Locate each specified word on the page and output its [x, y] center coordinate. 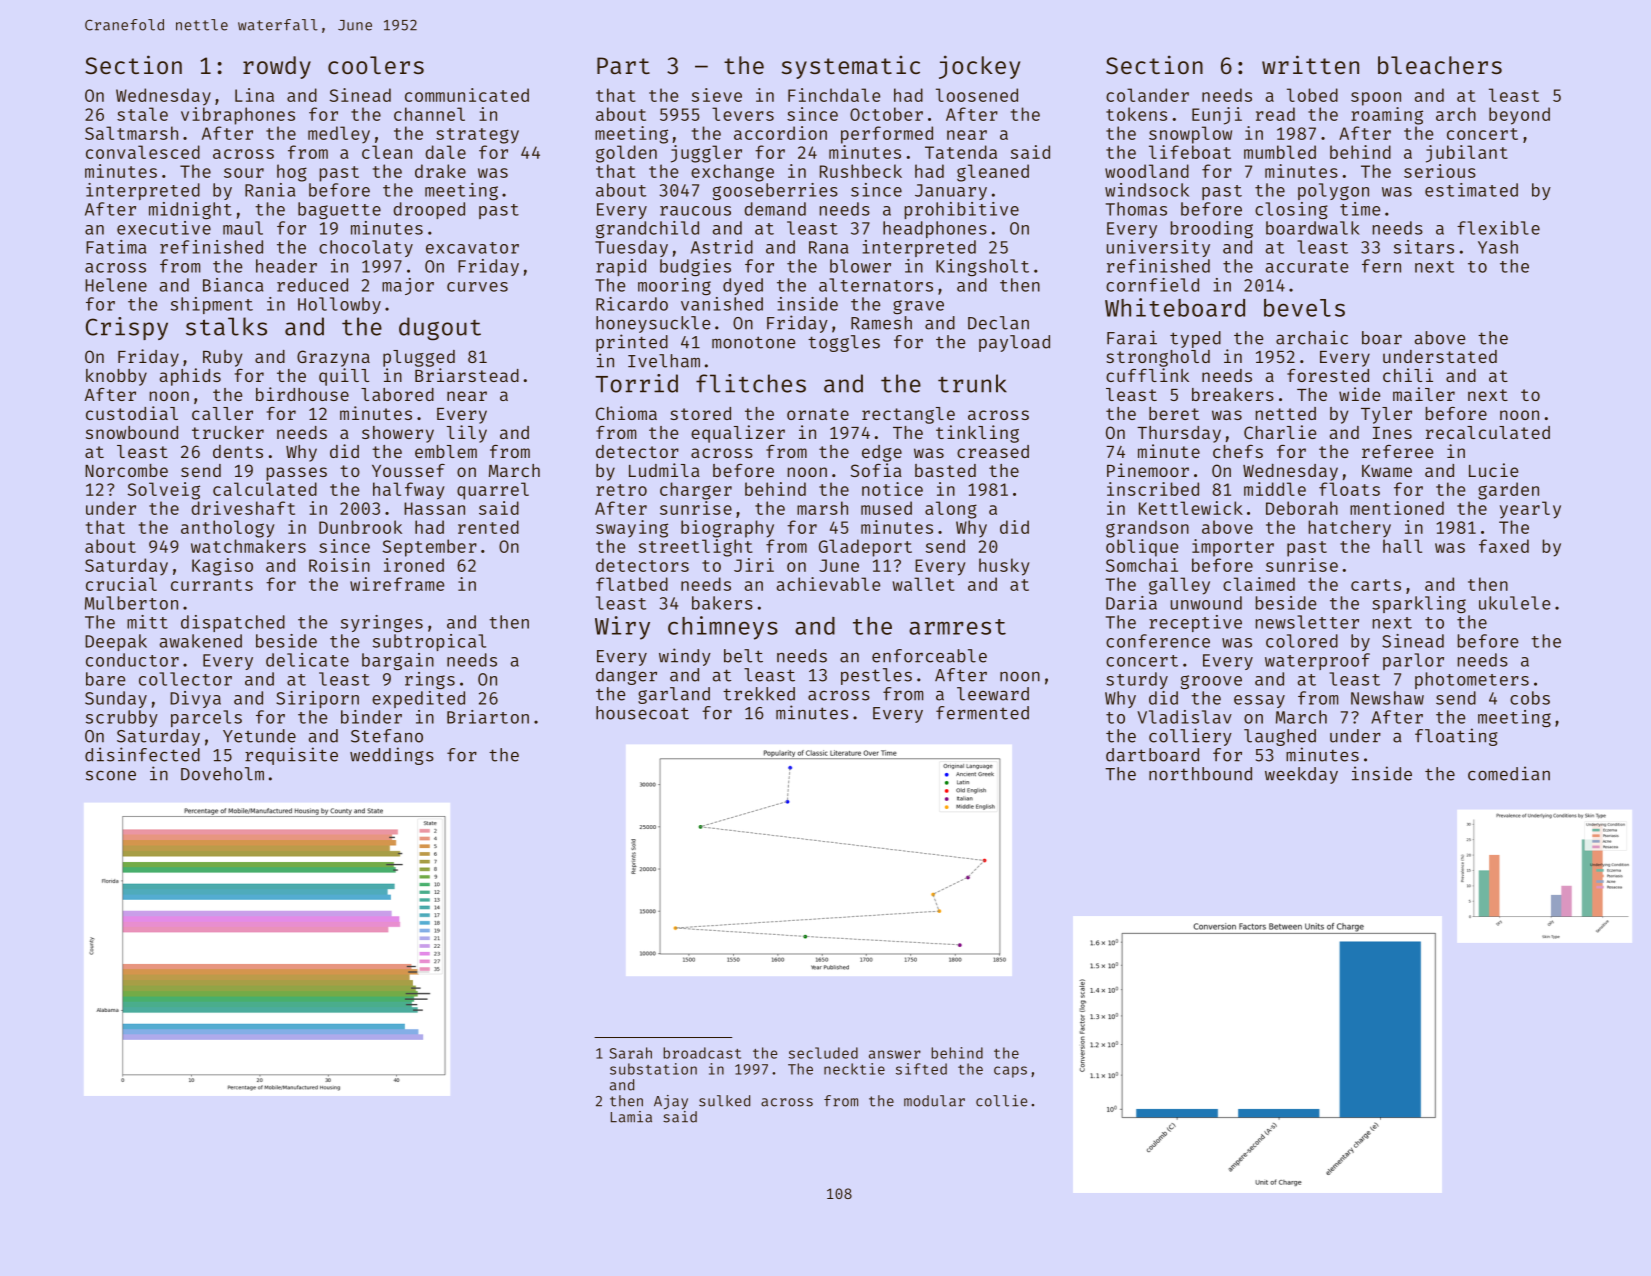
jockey [979, 67]
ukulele [1515, 603]
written [1310, 64]
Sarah [630, 1053]
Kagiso [222, 567]
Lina [254, 95]
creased [993, 451]
